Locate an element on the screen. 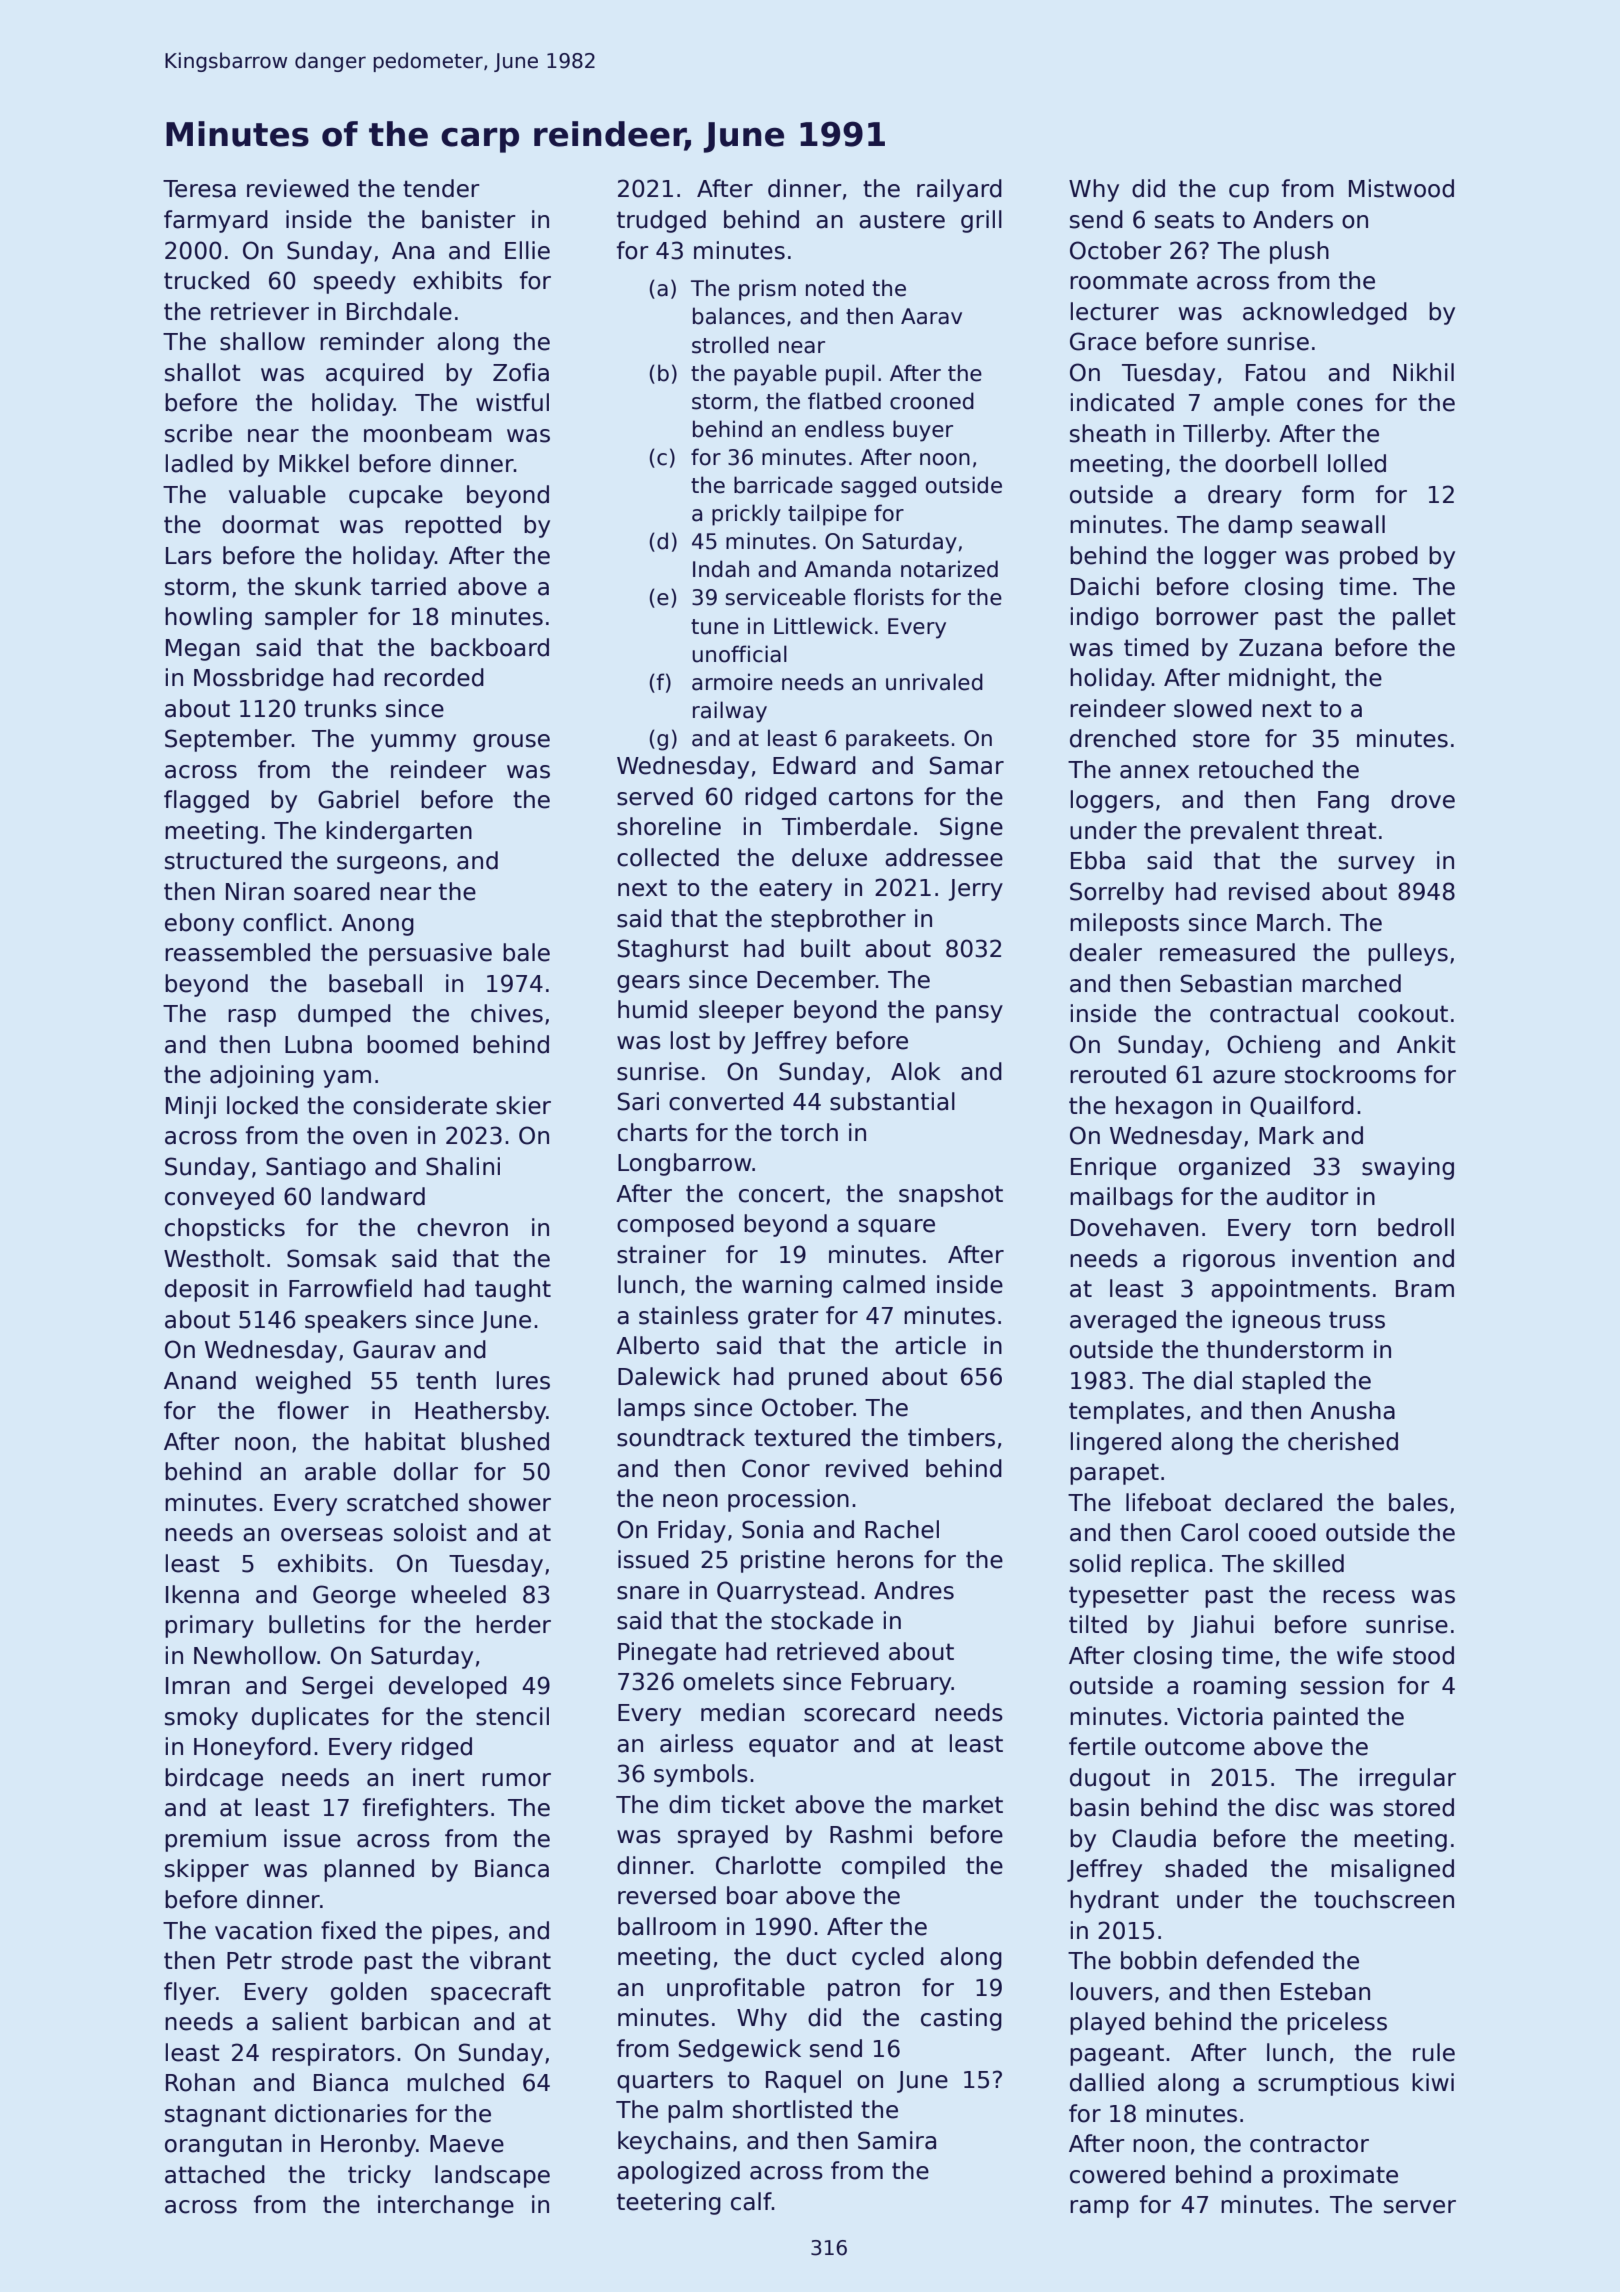 This screenshot has width=1620, height=2292. substantial is located at coordinates (892, 1101).
